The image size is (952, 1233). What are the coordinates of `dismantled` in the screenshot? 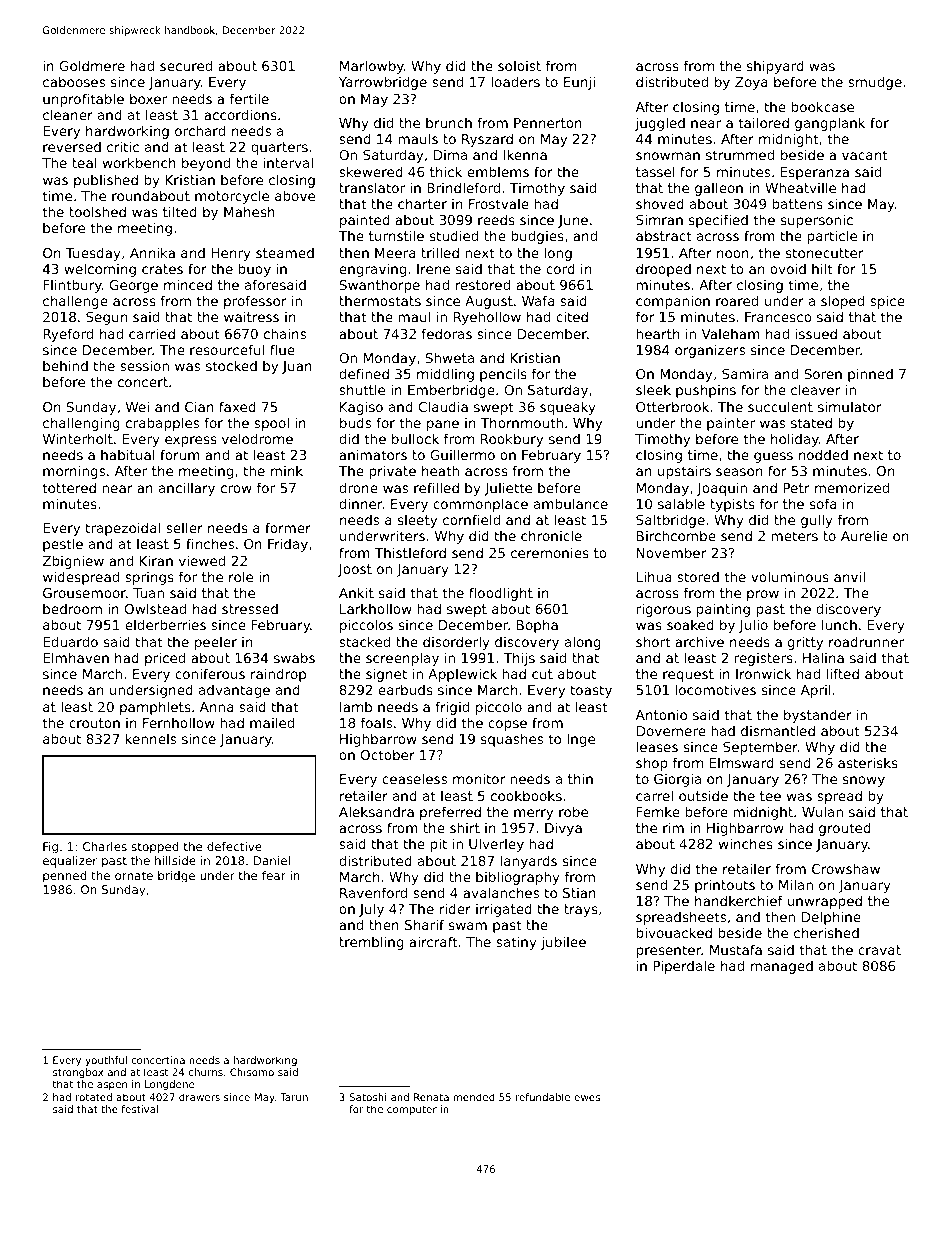 It's located at (778, 730).
